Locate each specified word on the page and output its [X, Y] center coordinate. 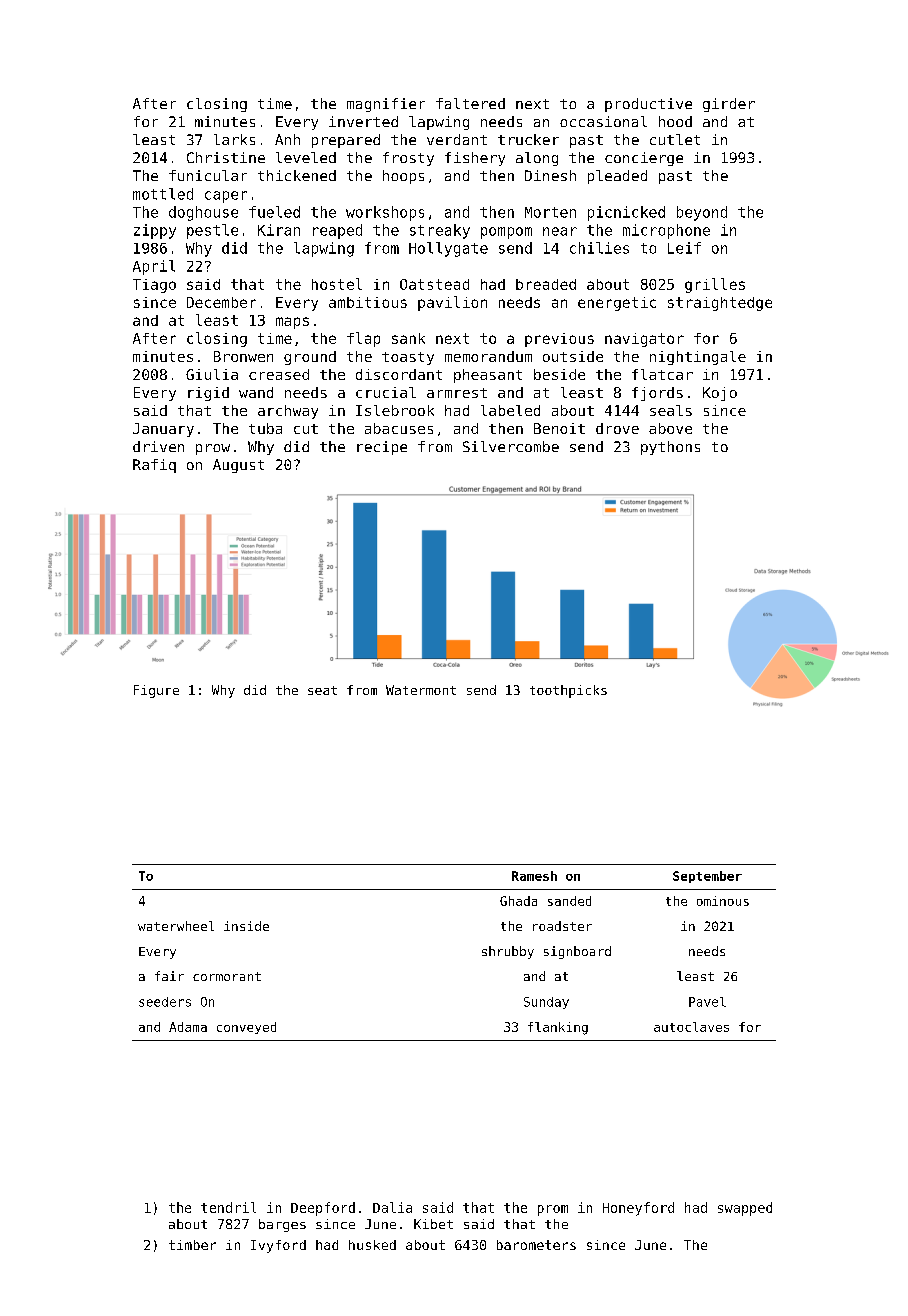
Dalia [392, 1207]
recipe [382, 448]
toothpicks [568, 691]
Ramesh [534, 876]
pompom [506, 233]
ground [310, 358]
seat [322, 690]
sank [408, 338]
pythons [670, 448]
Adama [188, 1027]
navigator [644, 340]
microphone [666, 231]
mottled [163, 194]
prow [213, 449]
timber [192, 1245]
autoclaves [691, 1027]
